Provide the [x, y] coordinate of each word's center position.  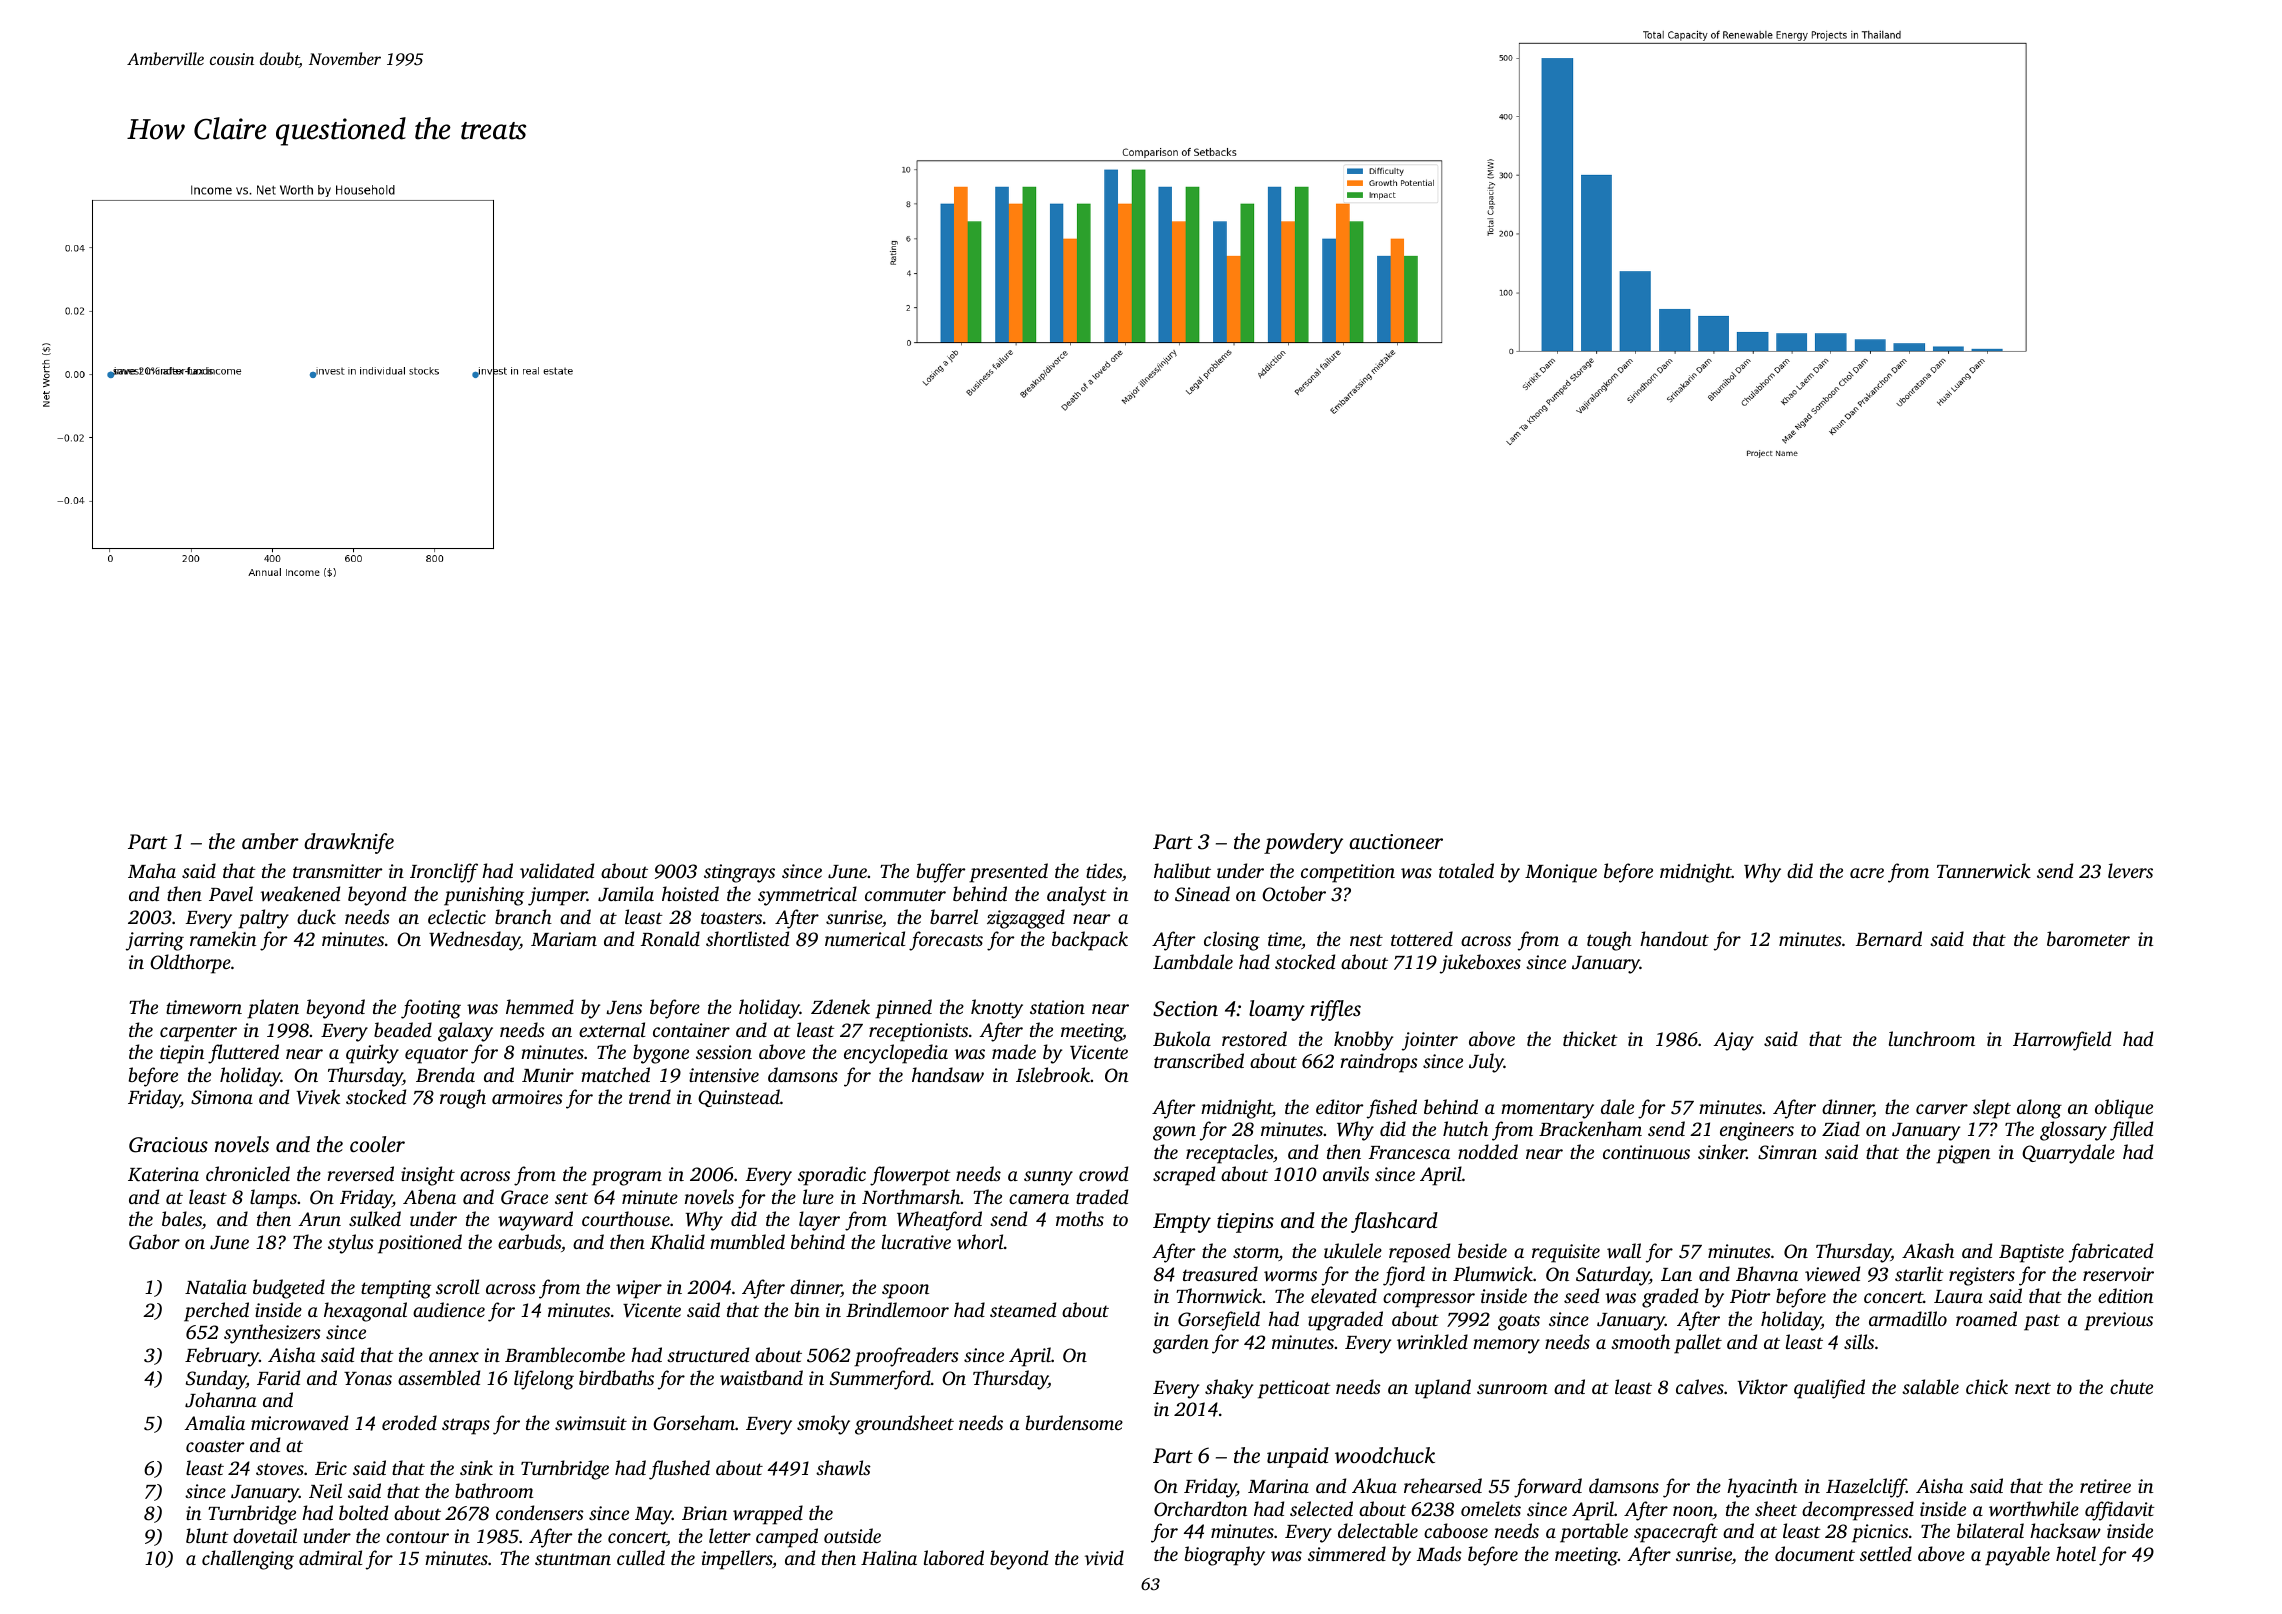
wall [1624, 1251]
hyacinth [1762, 1488]
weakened [300, 894]
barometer [2088, 938]
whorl [980, 1242]
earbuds [529, 1241]
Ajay [1734, 1041]
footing [431, 1009]
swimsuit [591, 1423]
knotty [997, 1009]
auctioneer [1396, 841]
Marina [1278, 1486]
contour [417, 1537]
